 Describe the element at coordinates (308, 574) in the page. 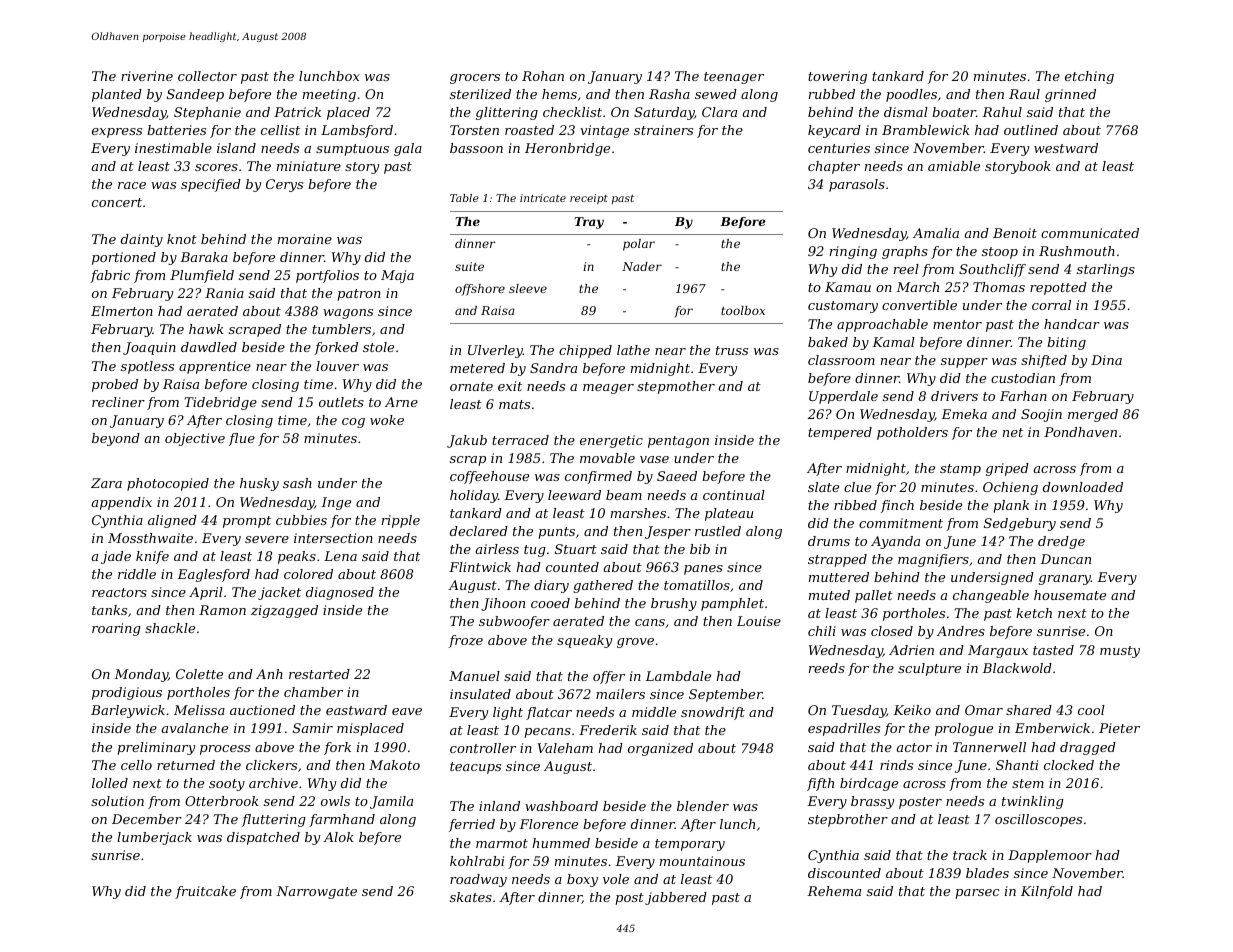

I see `colored` at that location.
